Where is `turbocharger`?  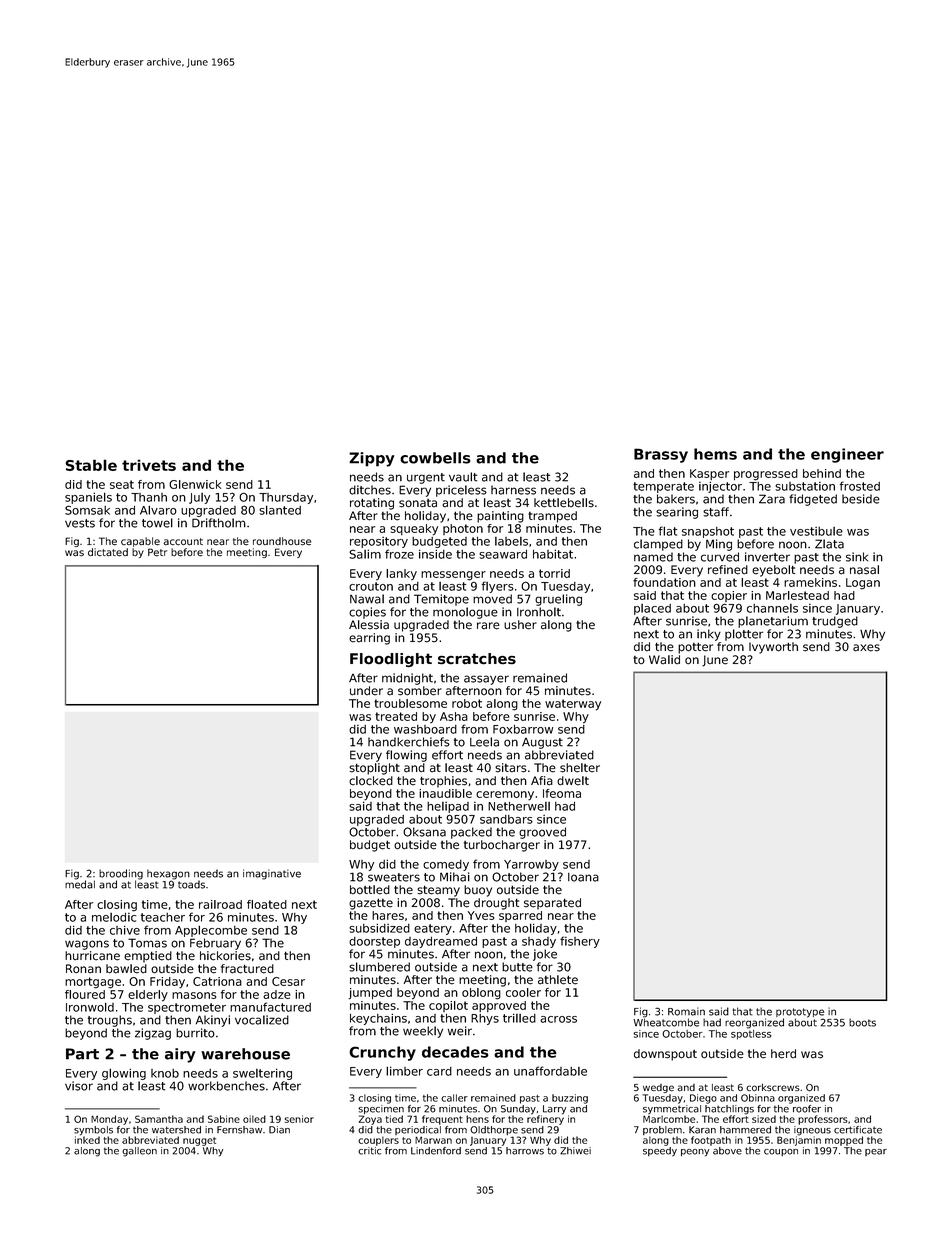 turbocharger is located at coordinates (502, 846).
